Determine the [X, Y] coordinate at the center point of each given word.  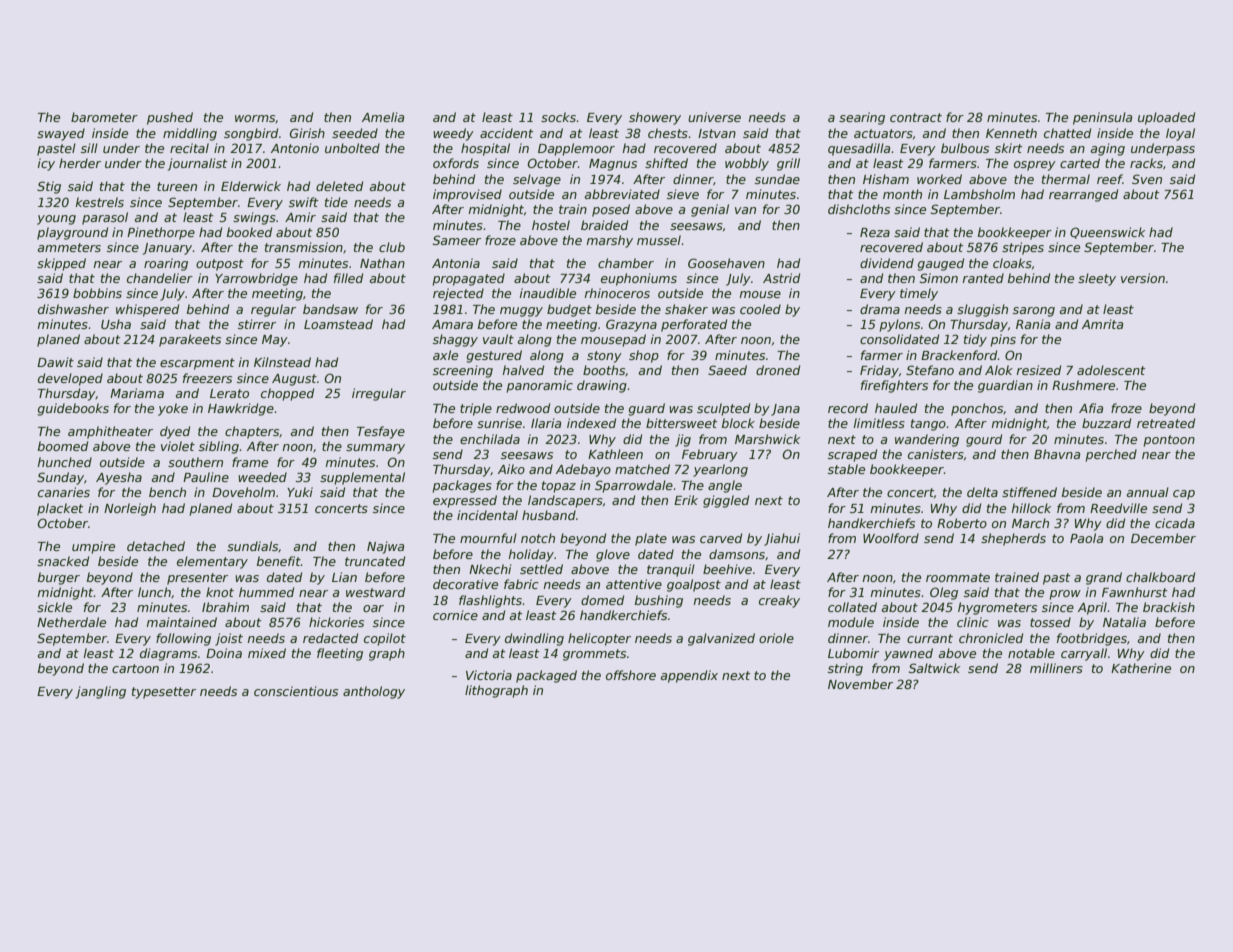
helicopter [599, 639]
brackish [1169, 607]
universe [714, 117]
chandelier [160, 278]
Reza [875, 232]
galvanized [721, 639]
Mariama [137, 393]
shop [644, 356]
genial [710, 210]
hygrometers [997, 608]
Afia [1091, 408]
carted [1080, 163]
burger [59, 578]
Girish [307, 133]
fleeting [340, 654]
